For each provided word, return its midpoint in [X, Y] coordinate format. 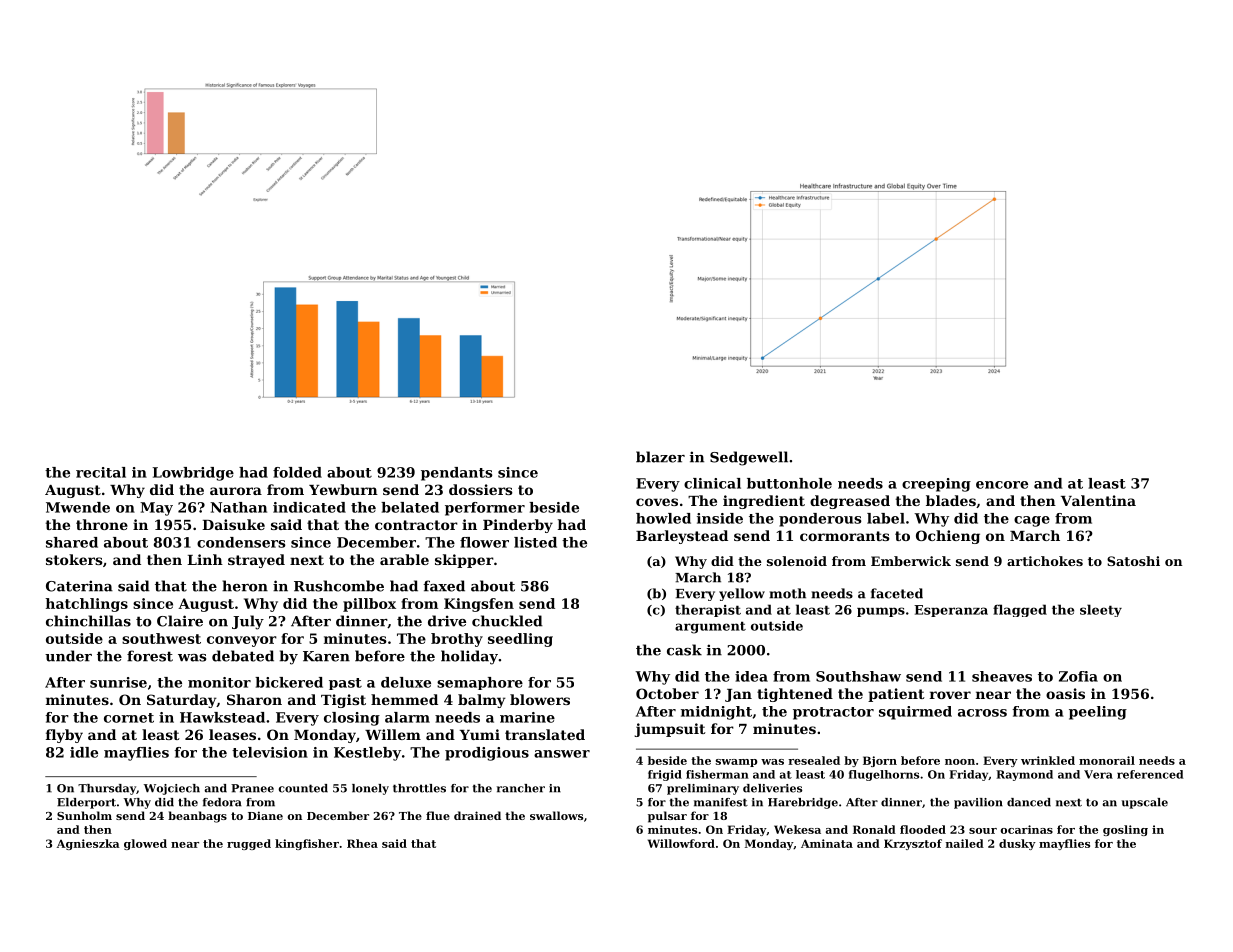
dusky [1017, 844]
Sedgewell [749, 458]
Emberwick [911, 561]
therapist [708, 610]
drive [447, 621]
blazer [660, 457]
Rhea [362, 843]
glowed [145, 844]
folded [297, 472]
